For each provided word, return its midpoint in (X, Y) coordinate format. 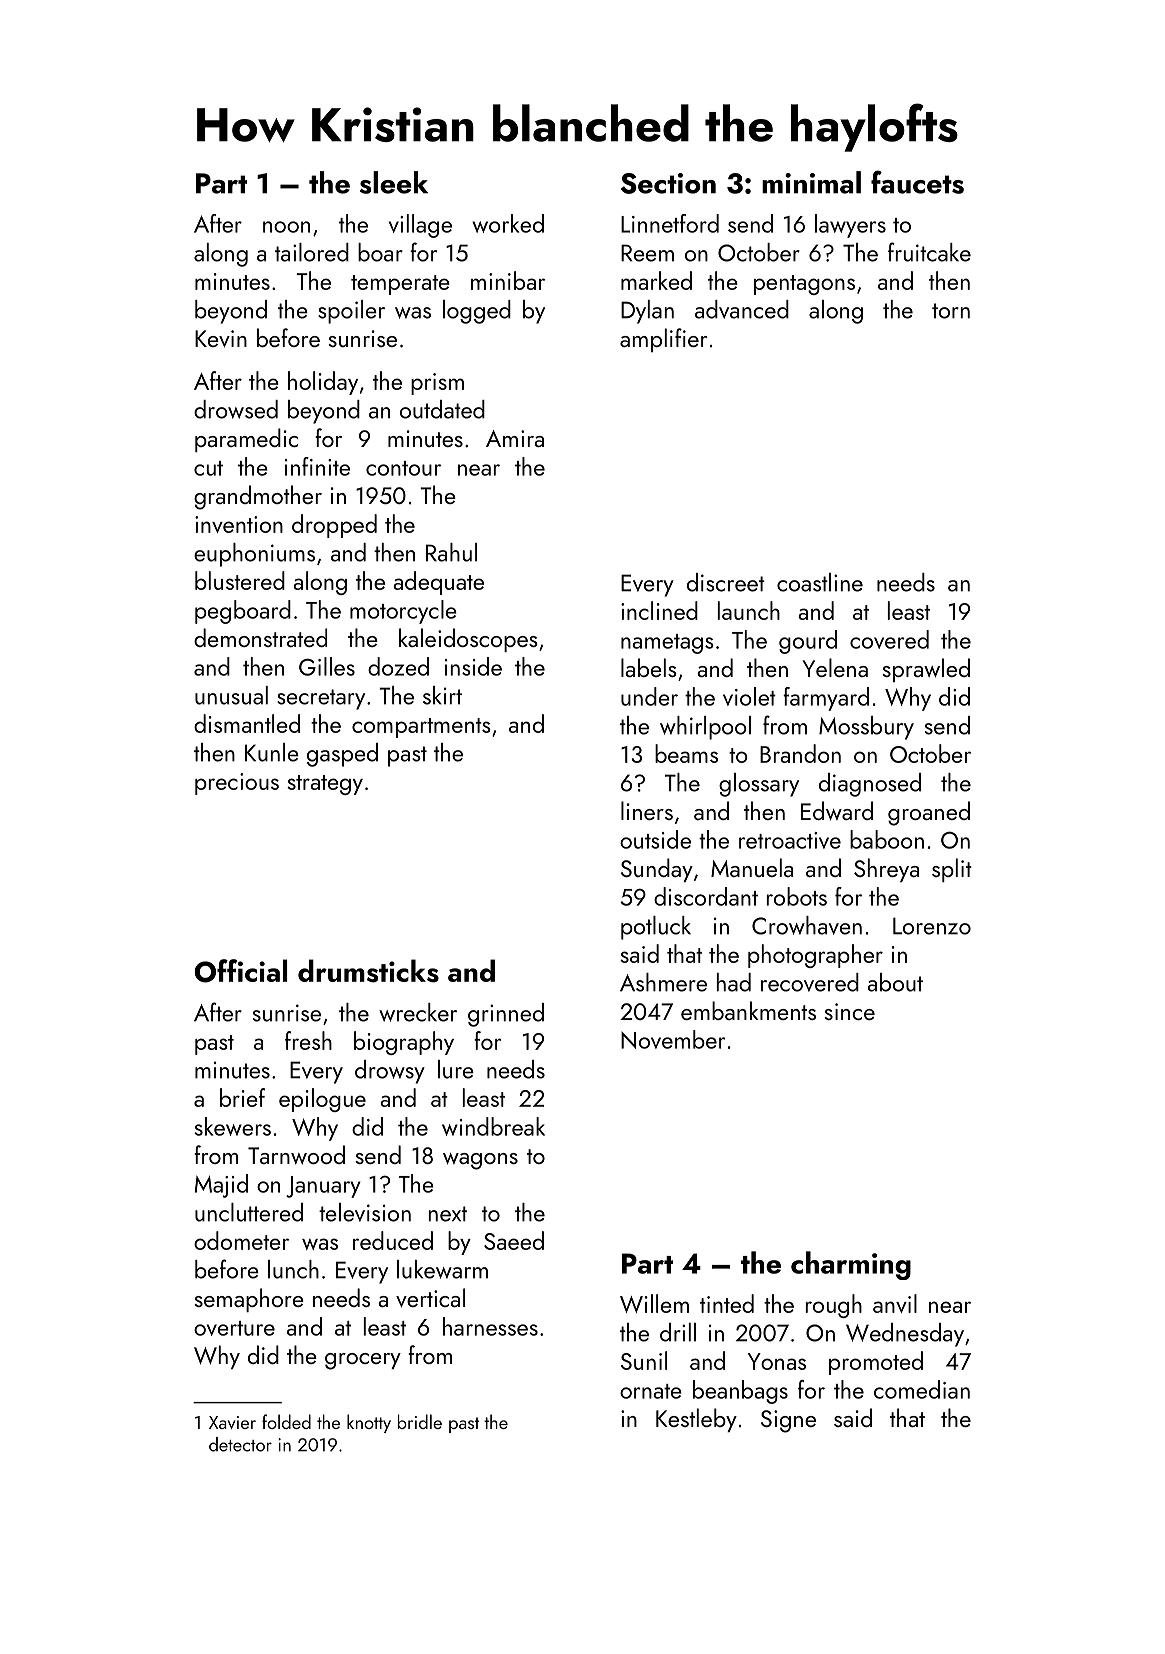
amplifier (663, 340)
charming (851, 1265)
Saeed (514, 1240)
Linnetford (670, 223)
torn (951, 311)
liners (647, 810)
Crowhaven (807, 925)
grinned (506, 1015)
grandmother (258, 497)
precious (237, 784)
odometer (241, 1240)
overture (234, 1328)
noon (286, 227)
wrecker (418, 1012)
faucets (917, 182)
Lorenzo (932, 926)
